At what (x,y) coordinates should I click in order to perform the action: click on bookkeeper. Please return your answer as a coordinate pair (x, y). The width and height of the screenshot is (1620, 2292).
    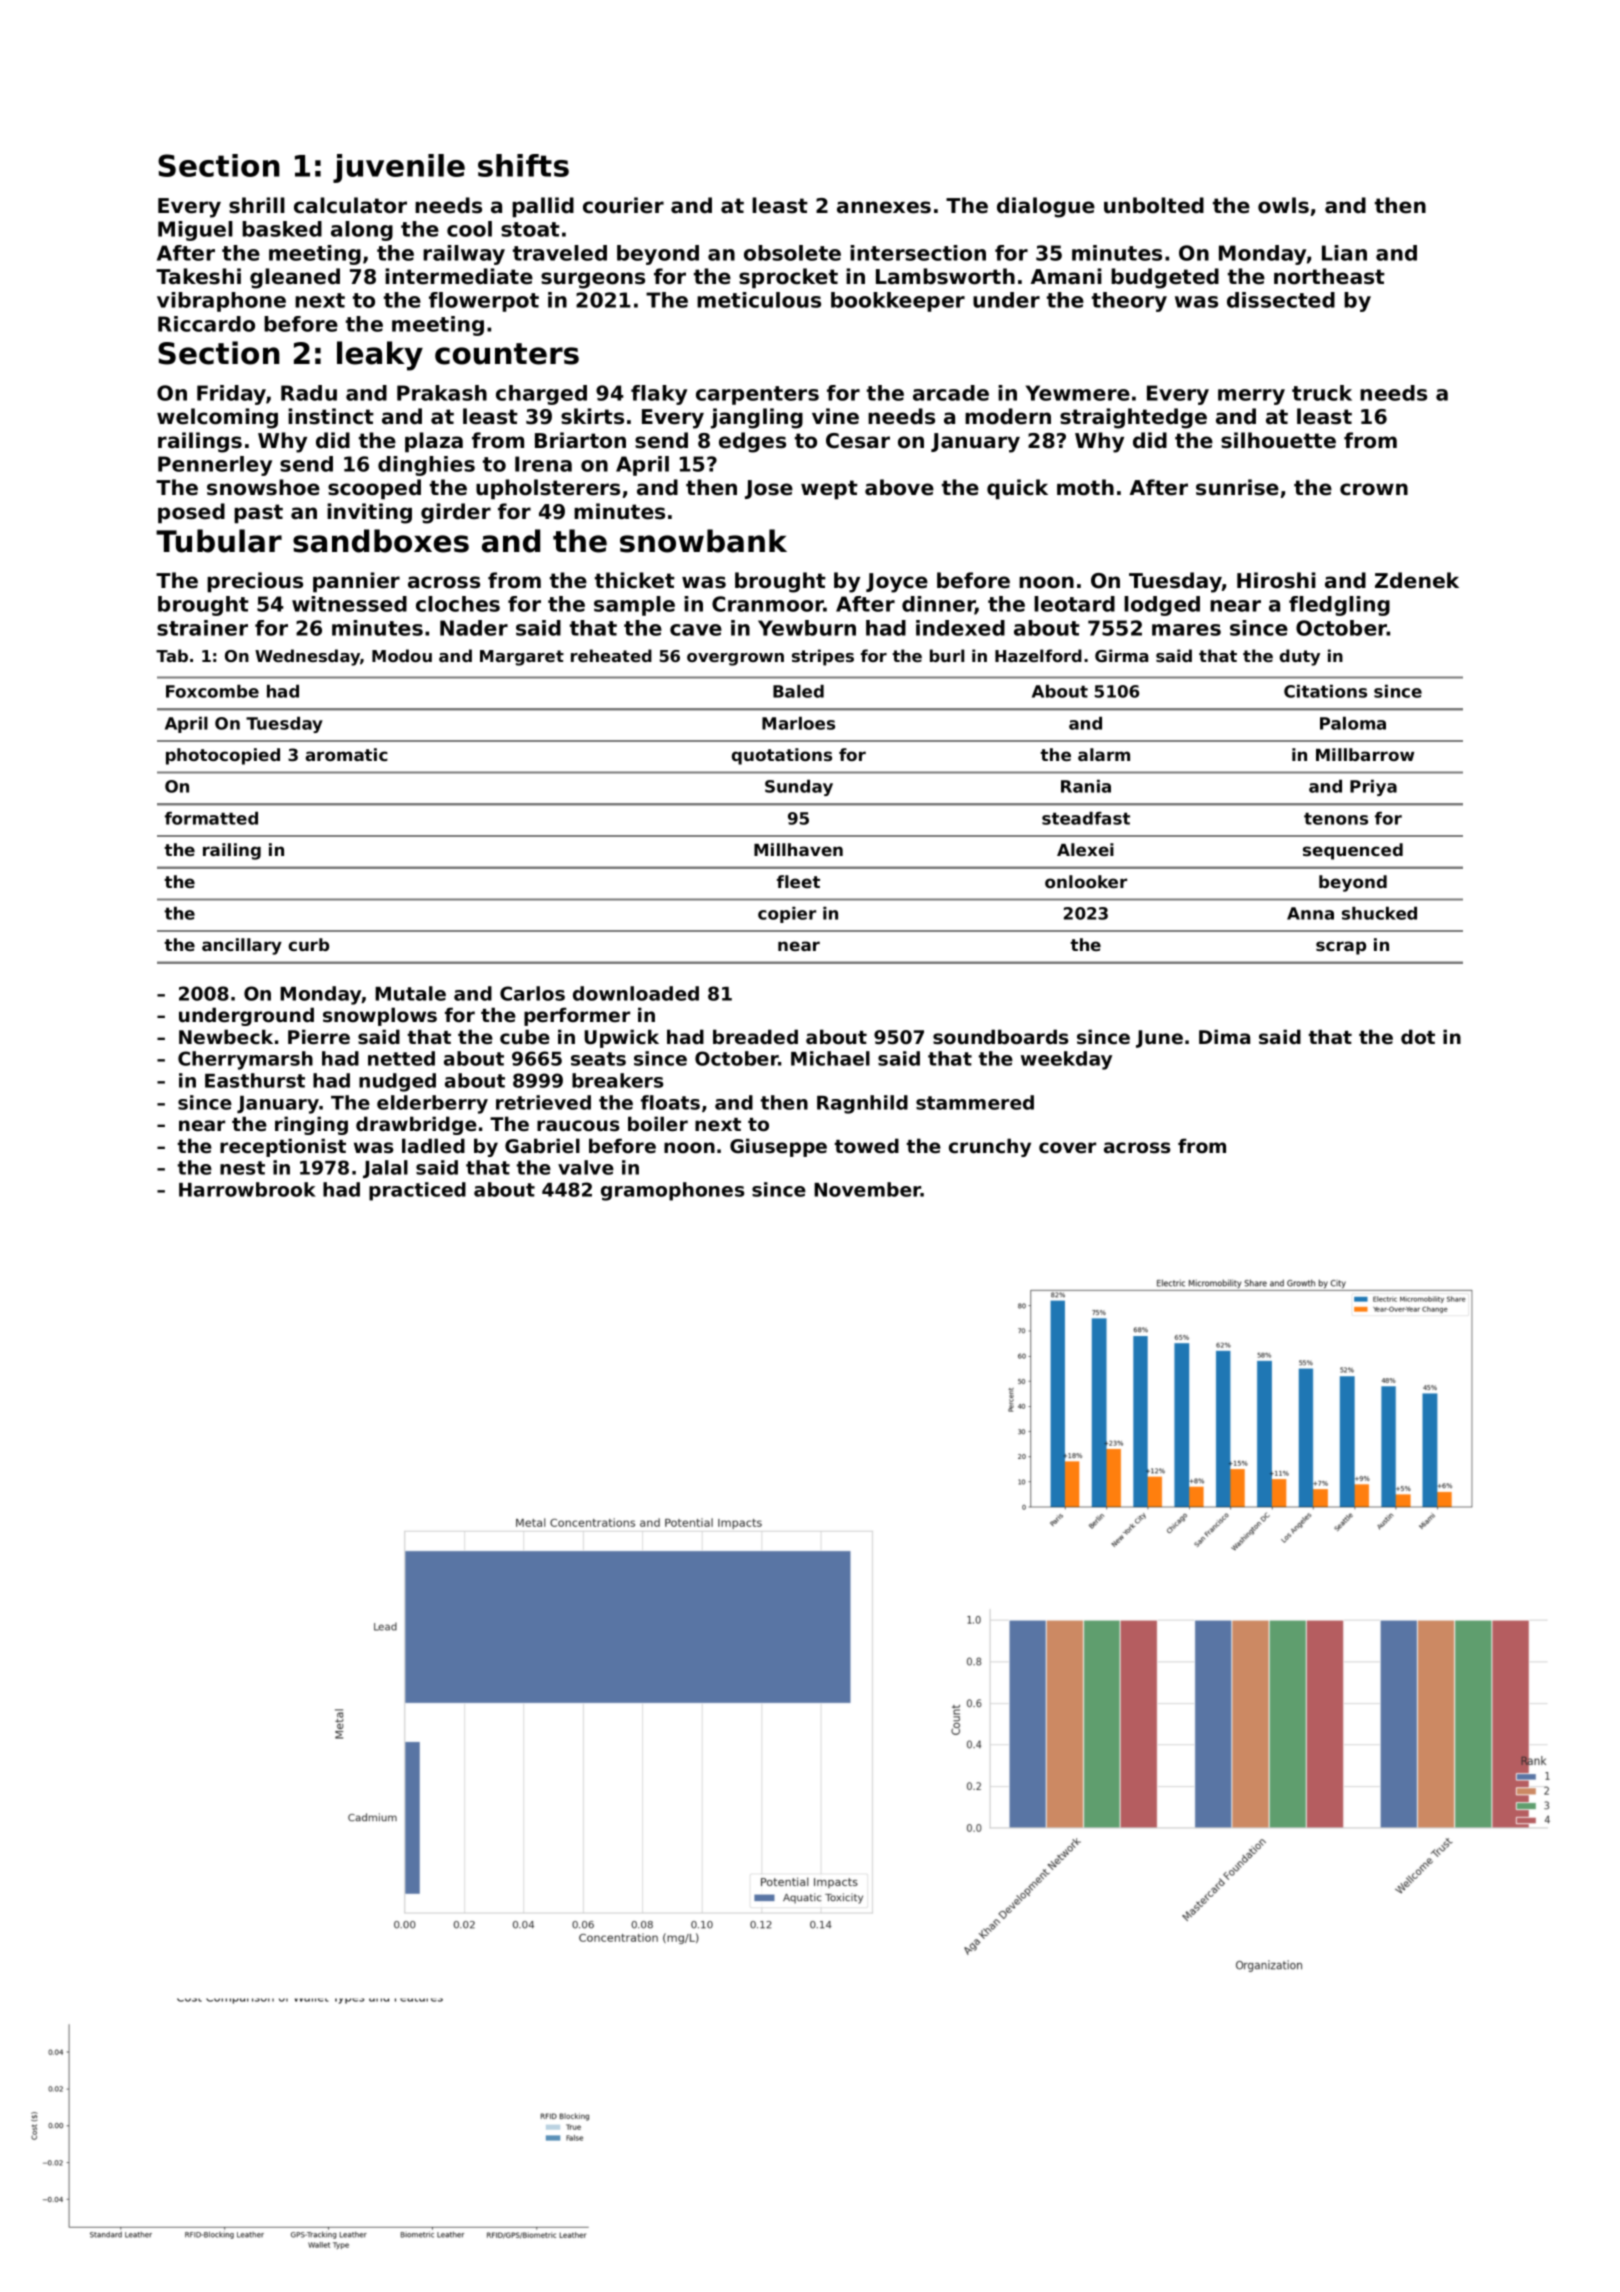
    Looking at the image, I should click on (898, 302).
